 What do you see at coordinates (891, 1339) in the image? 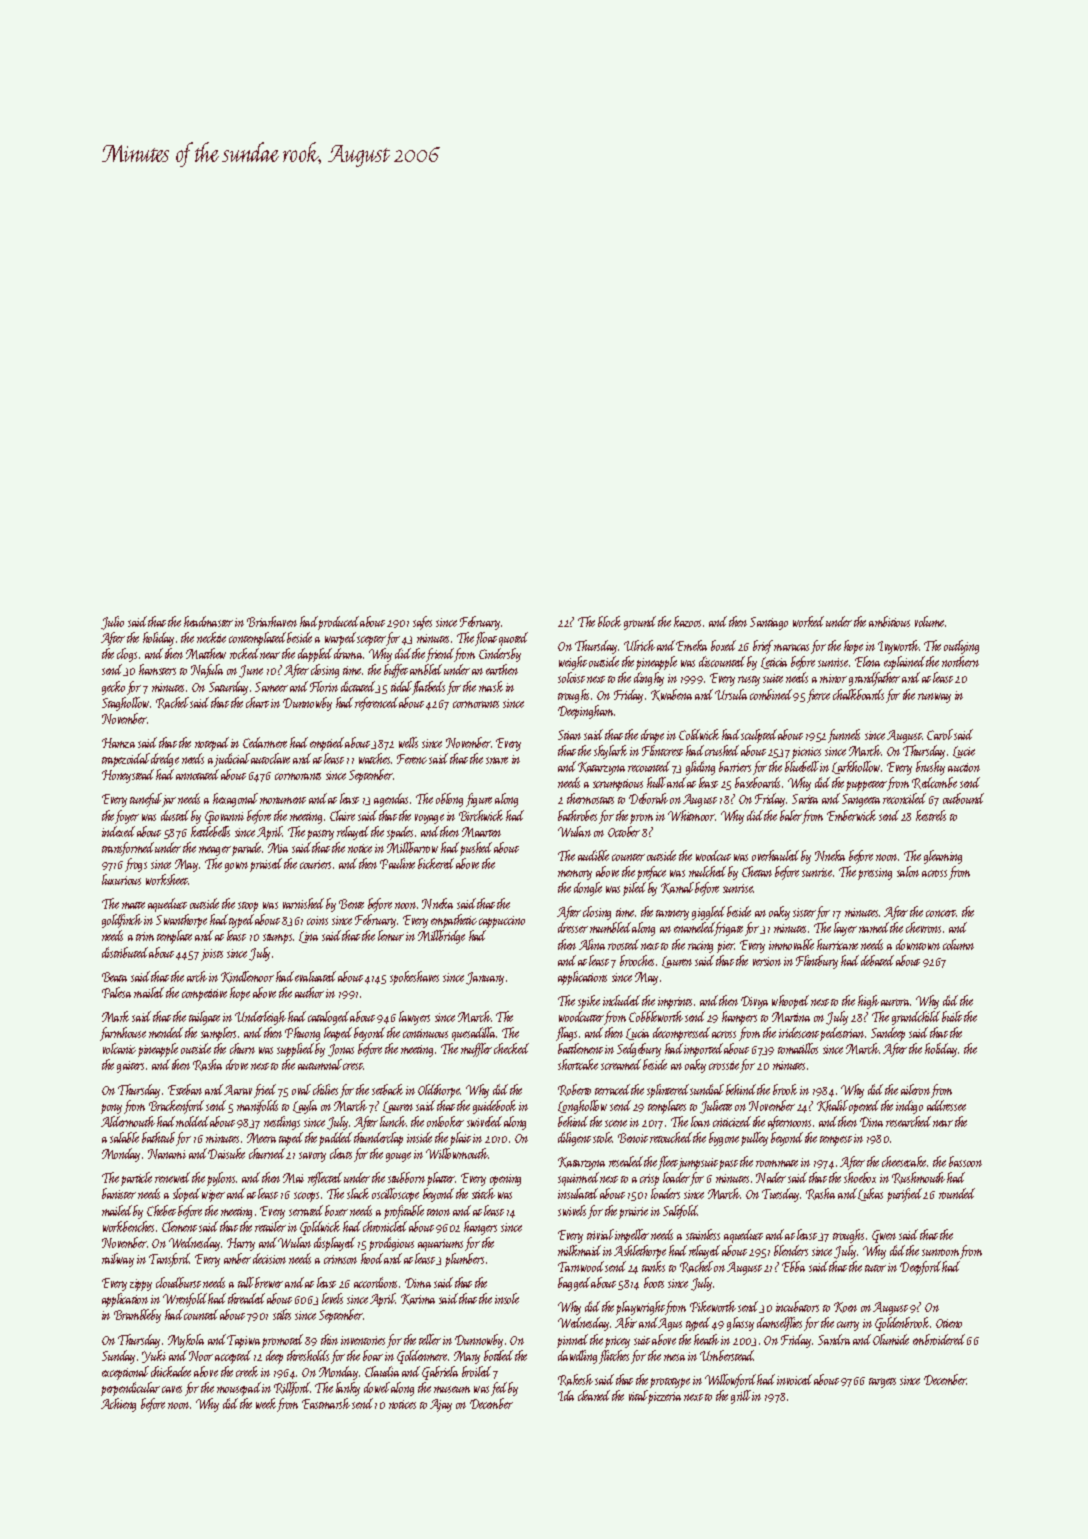
I see `Olumide` at bounding box center [891, 1339].
